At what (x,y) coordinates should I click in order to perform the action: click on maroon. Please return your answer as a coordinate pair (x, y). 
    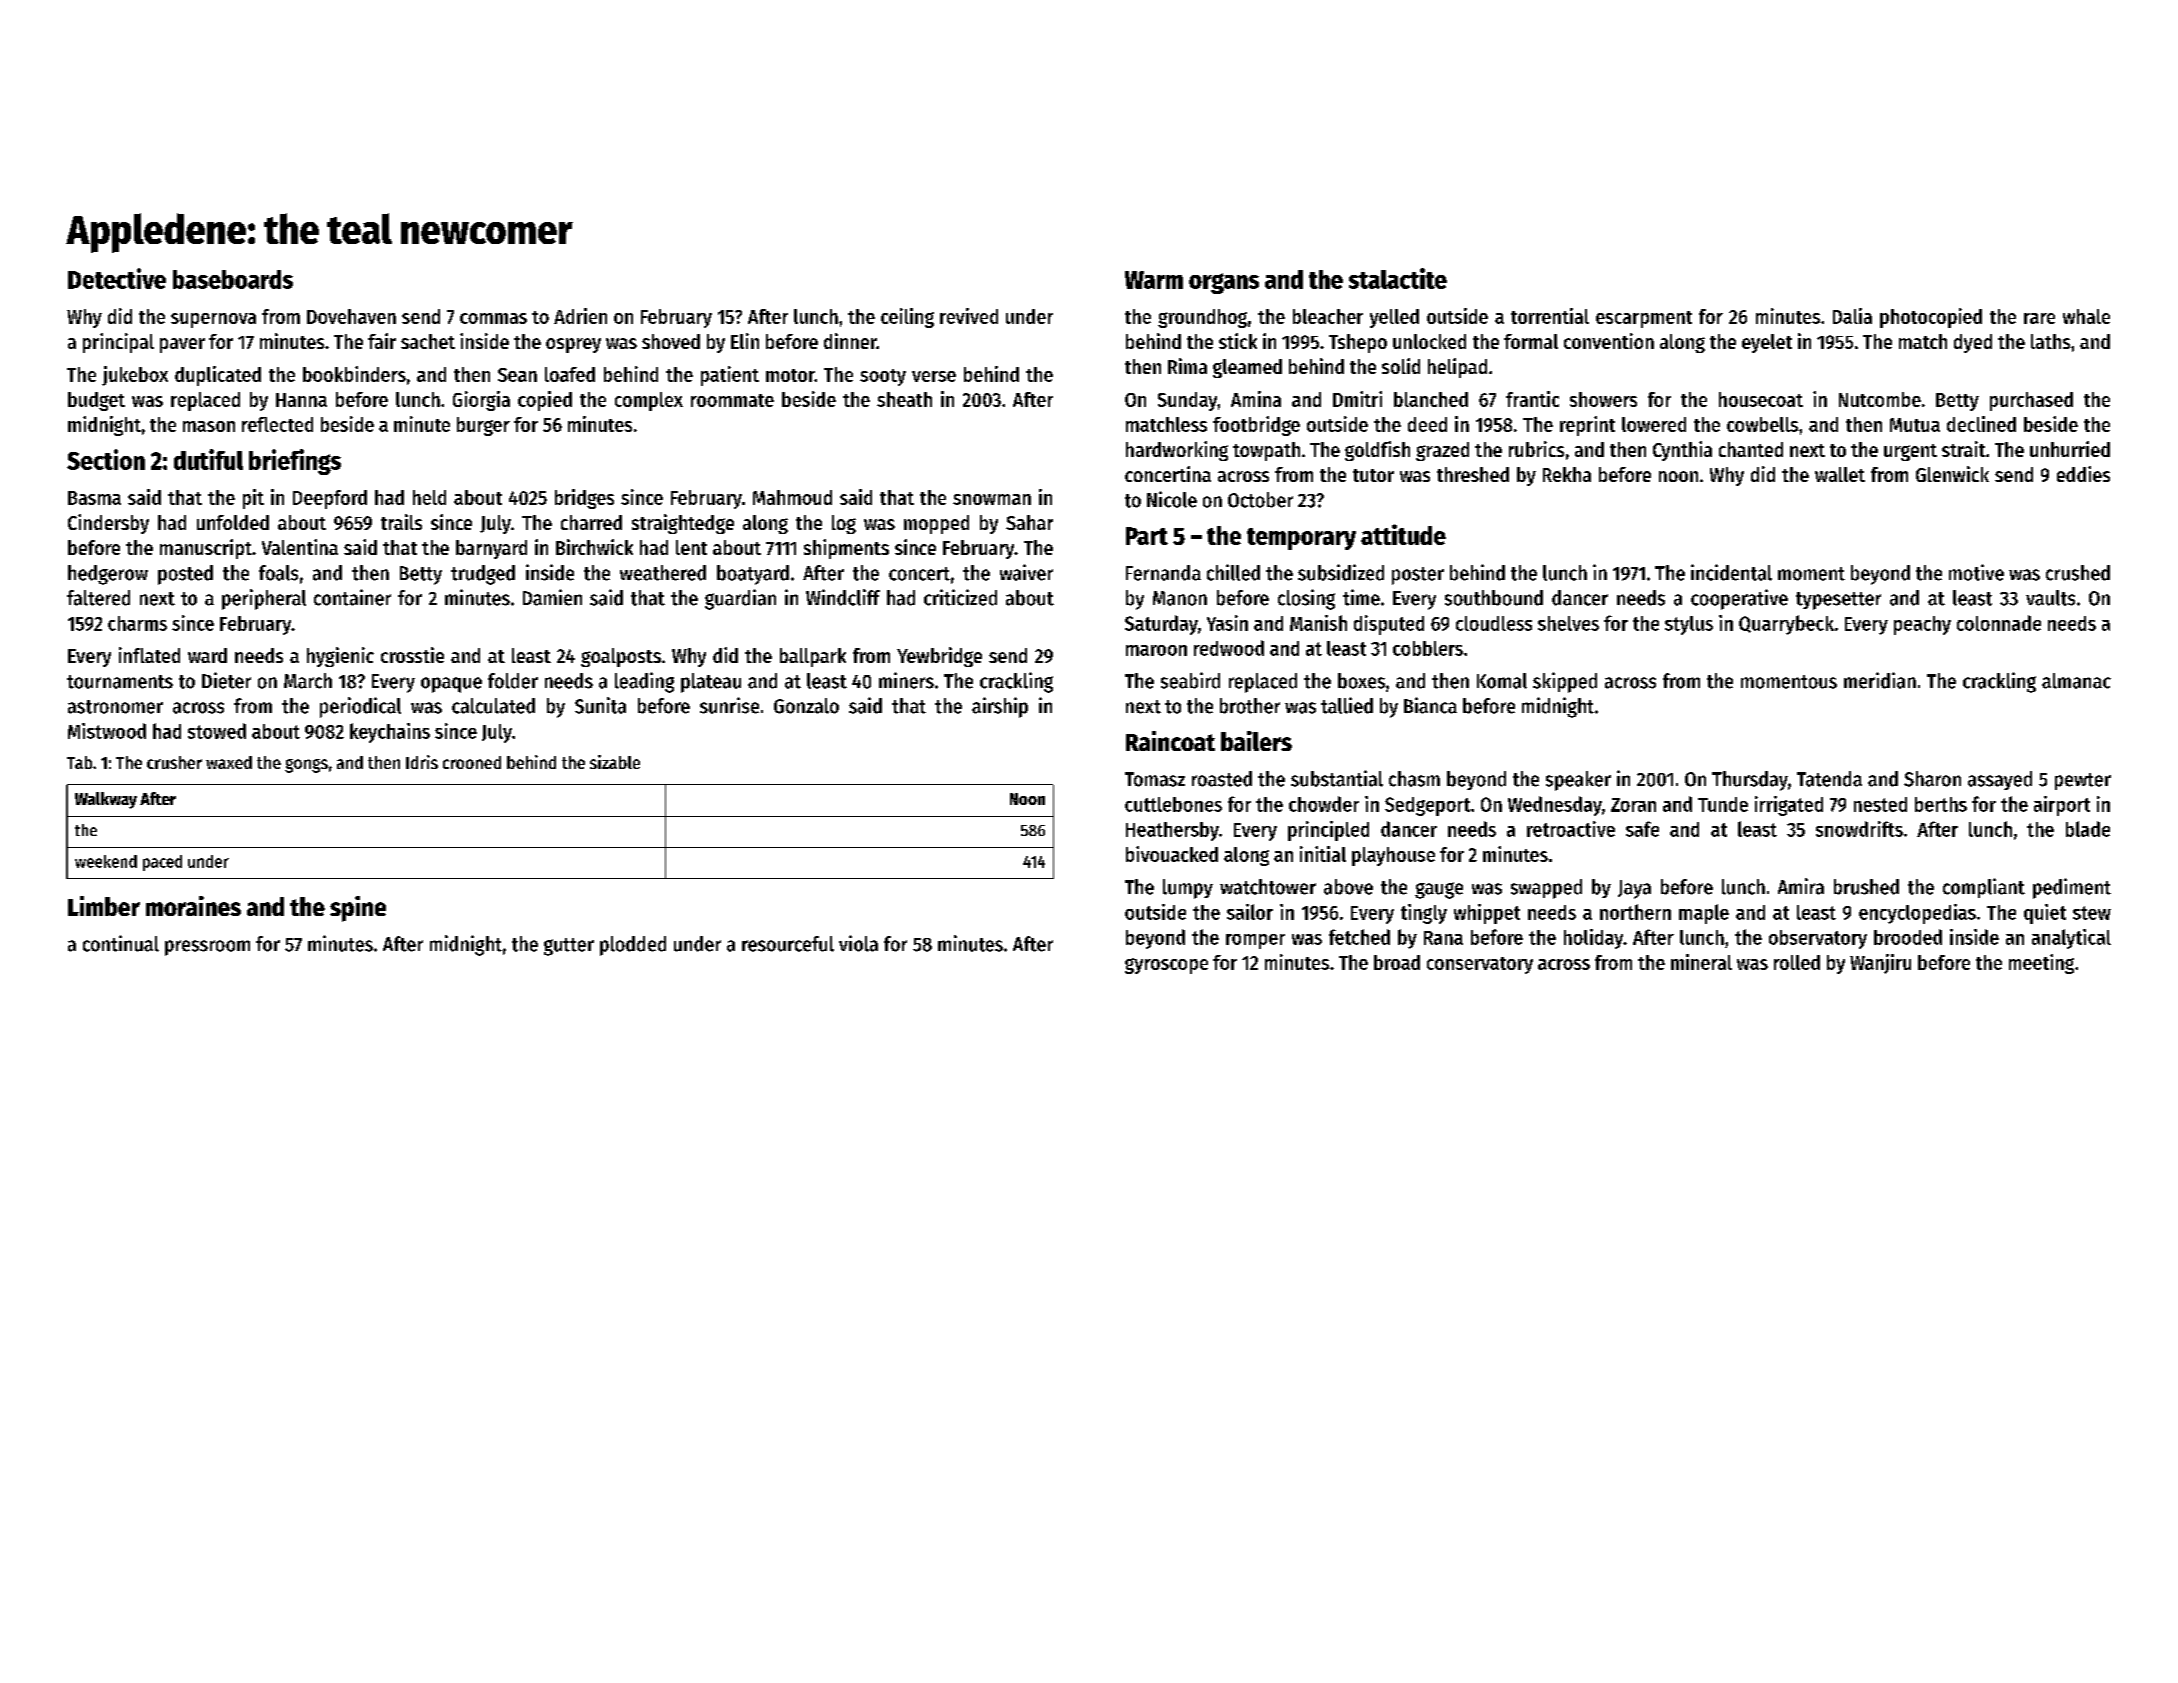
    Looking at the image, I should click on (1156, 650).
